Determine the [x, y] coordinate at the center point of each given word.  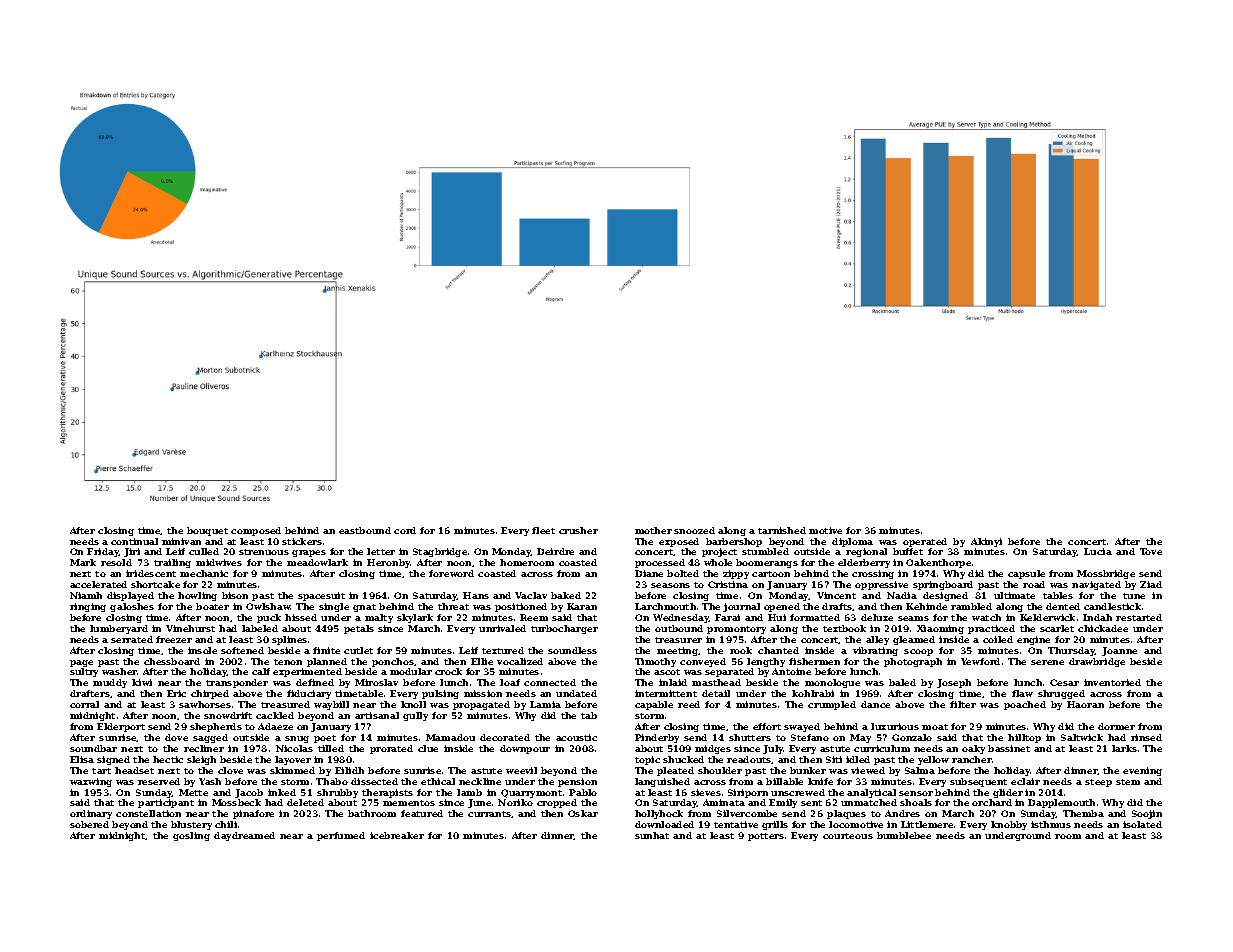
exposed [679, 542]
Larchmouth [665, 606]
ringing [88, 607]
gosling [191, 836]
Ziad [1151, 584]
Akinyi [986, 542]
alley [877, 640]
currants [489, 814]
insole [202, 650]
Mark [83, 562]
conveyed [703, 662]
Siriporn [748, 793]
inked [282, 792]
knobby [1009, 825]
